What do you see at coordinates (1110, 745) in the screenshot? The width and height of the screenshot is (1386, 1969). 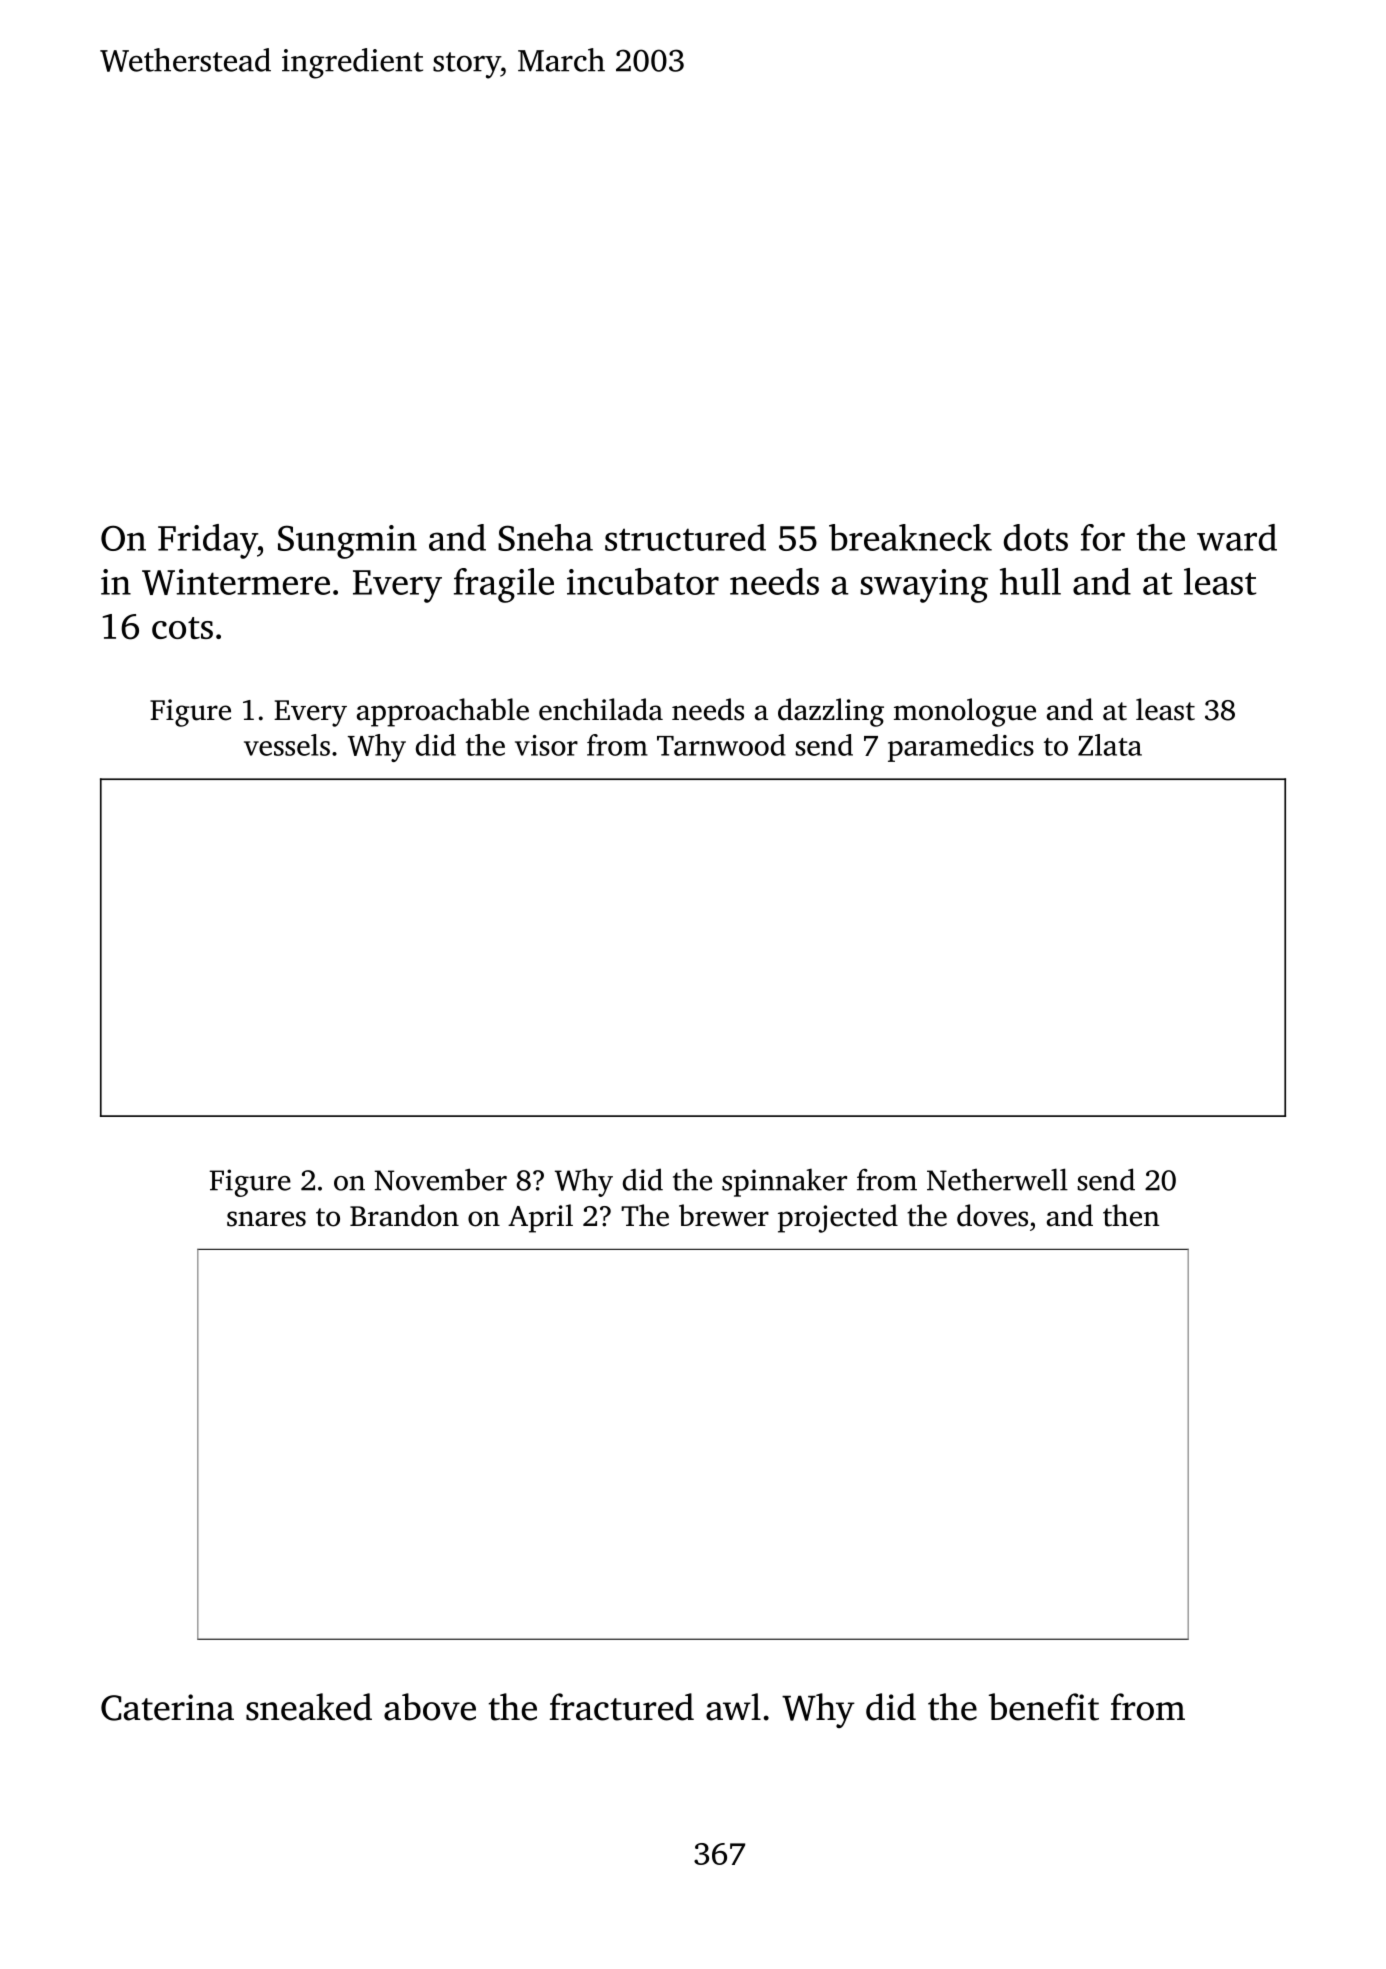 I see `Zlata` at bounding box center [1110, 745].
